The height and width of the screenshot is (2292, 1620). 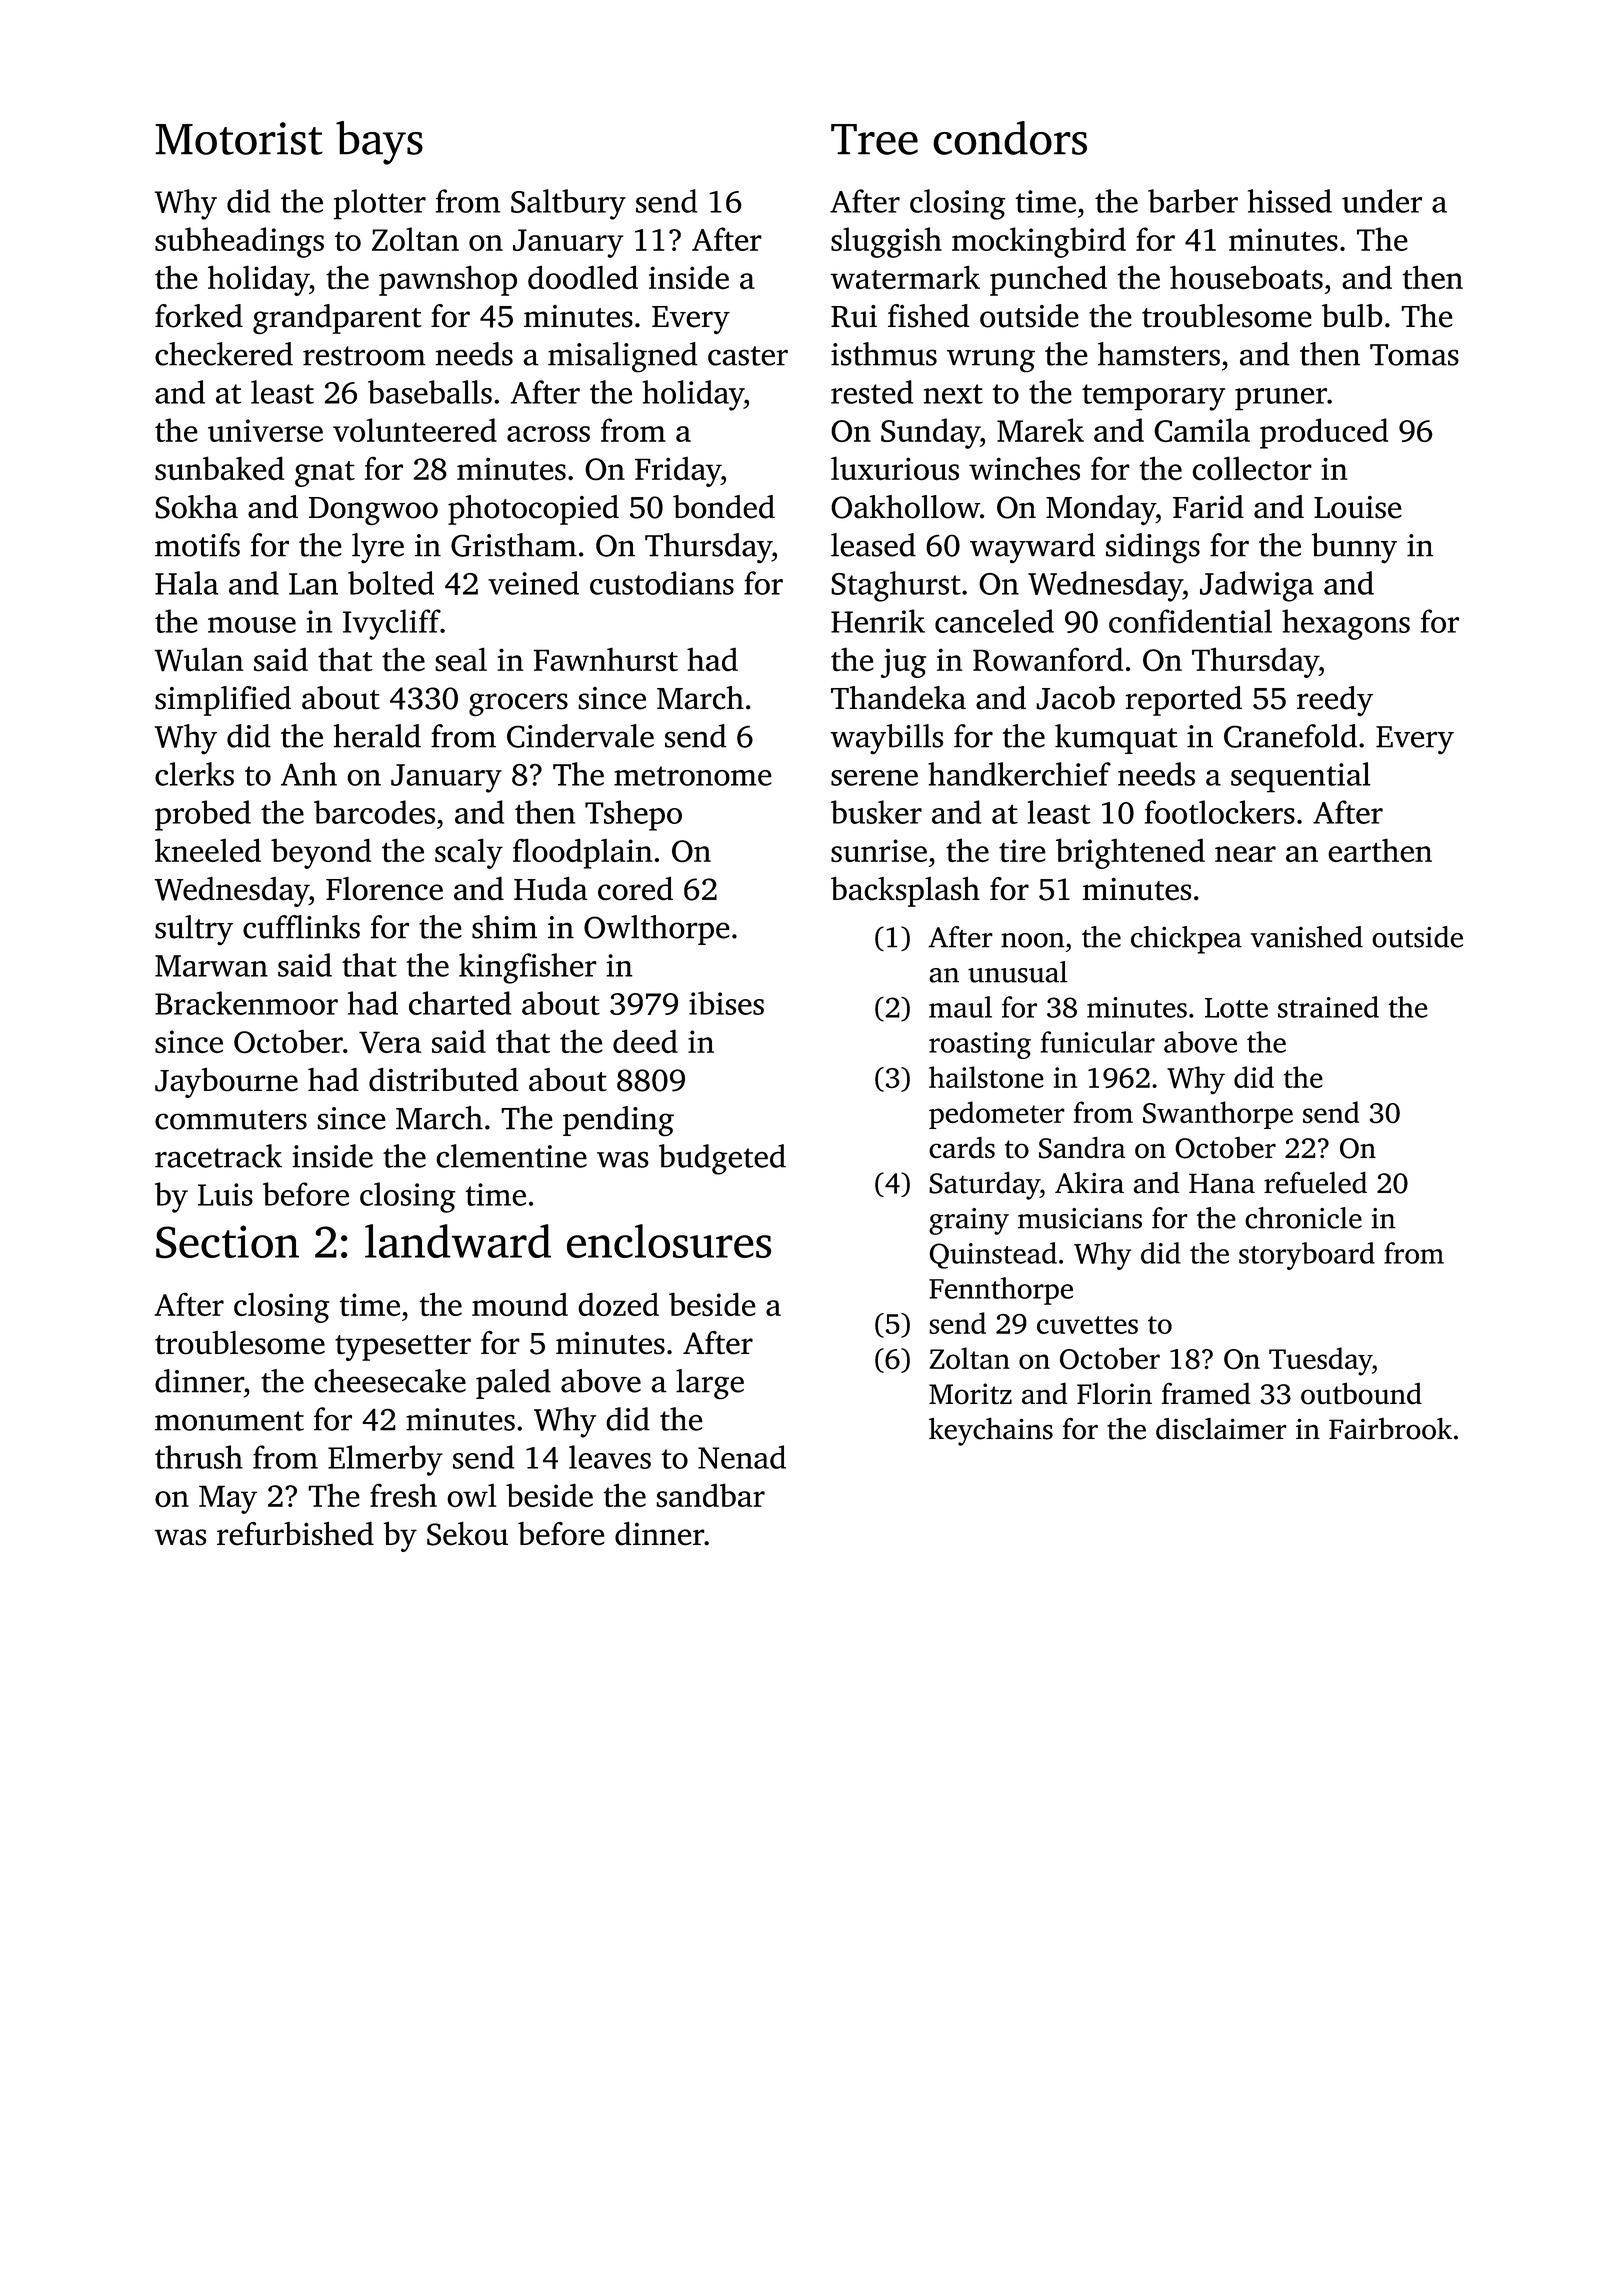 I want to click on strained, so click(x=1328, y=1007).
